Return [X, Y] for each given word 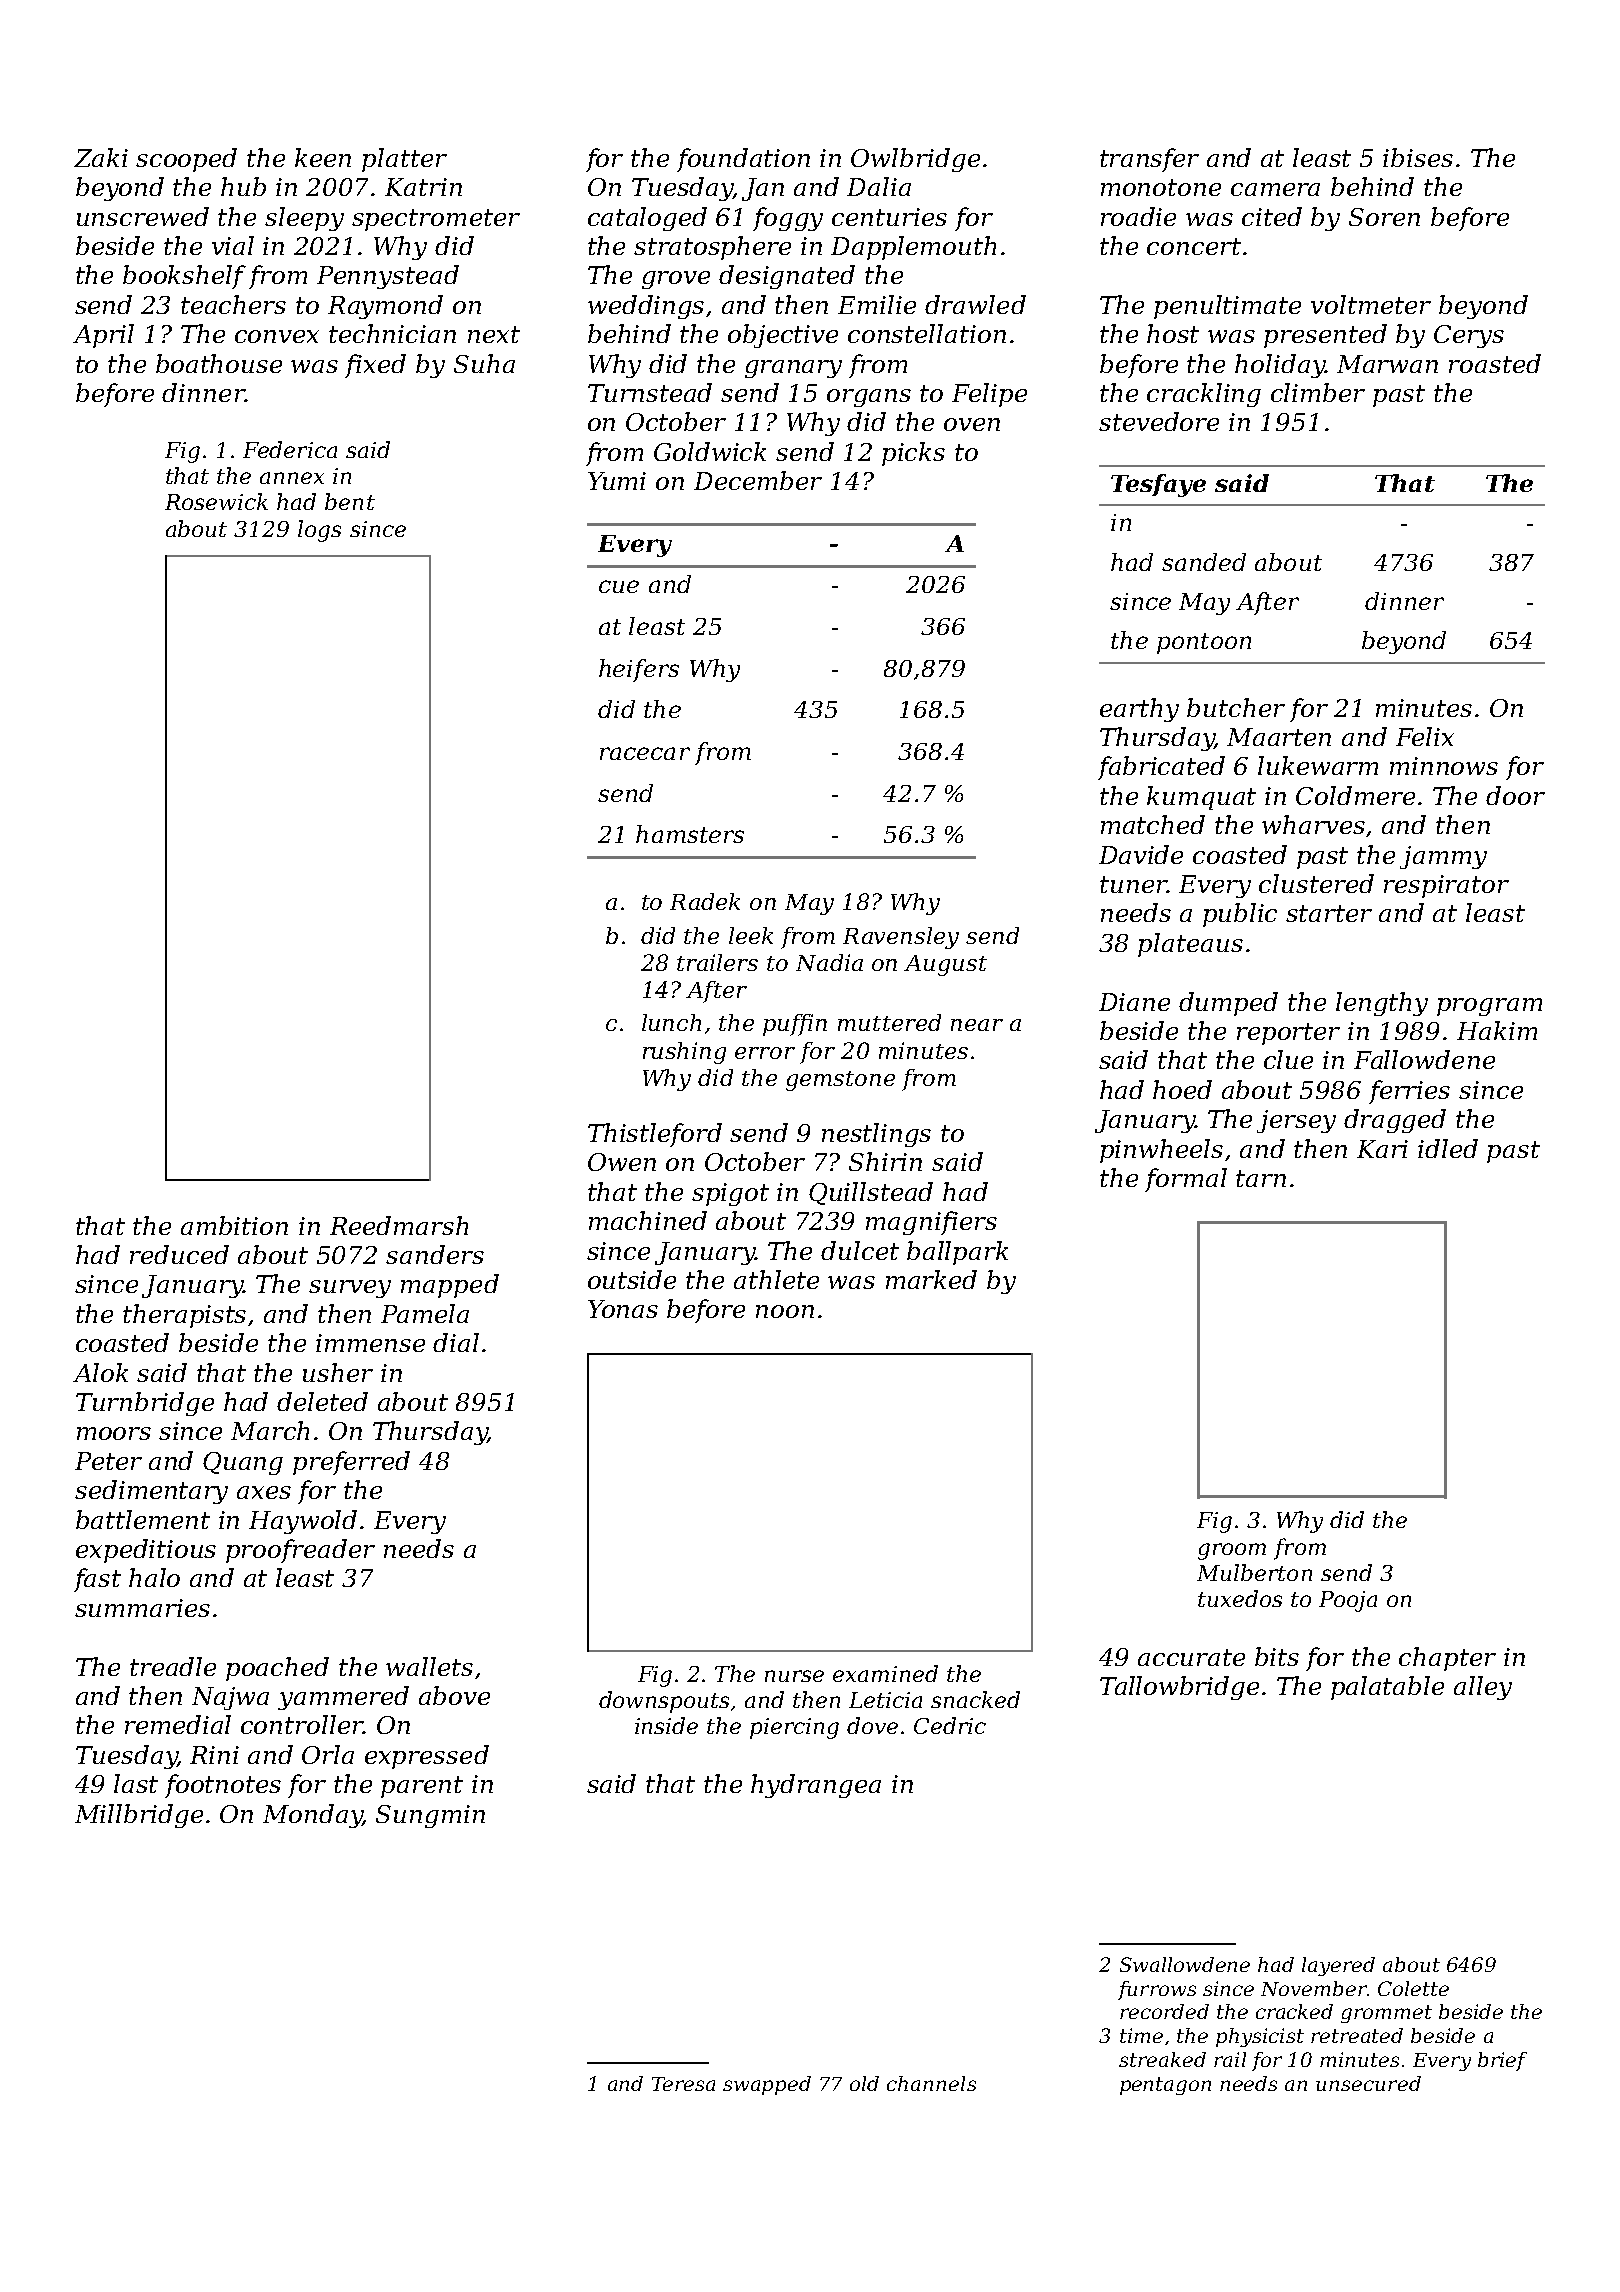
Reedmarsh [399, 1225]
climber [1318, 392]
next [494, 334]
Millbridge [139, 1816]
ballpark [957, 1253]
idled [1448, 1148]
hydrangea [816, 1786]
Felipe [989, 395]
